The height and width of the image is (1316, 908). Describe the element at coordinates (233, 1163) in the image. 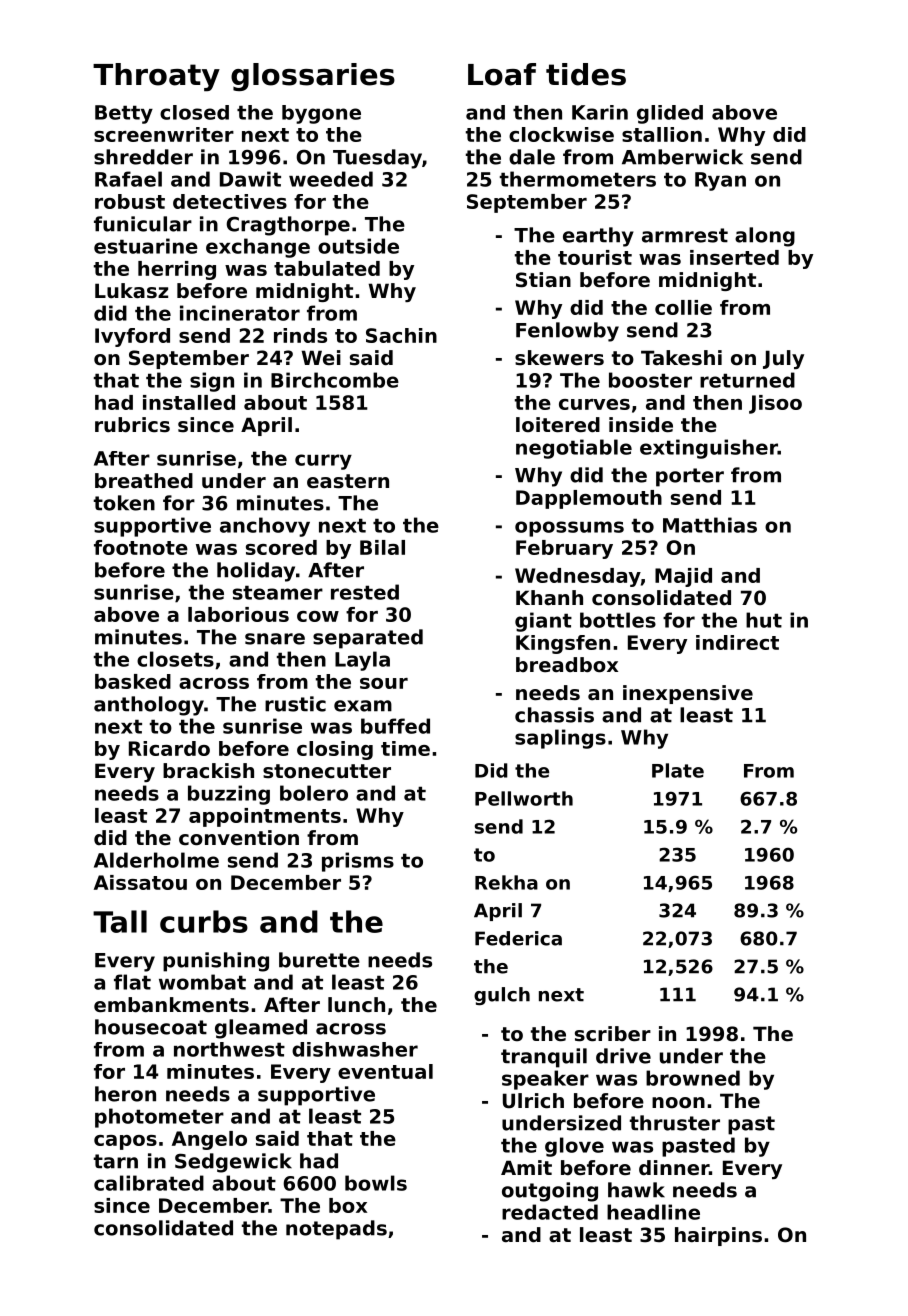

I see `Sedgewick` at that location.
